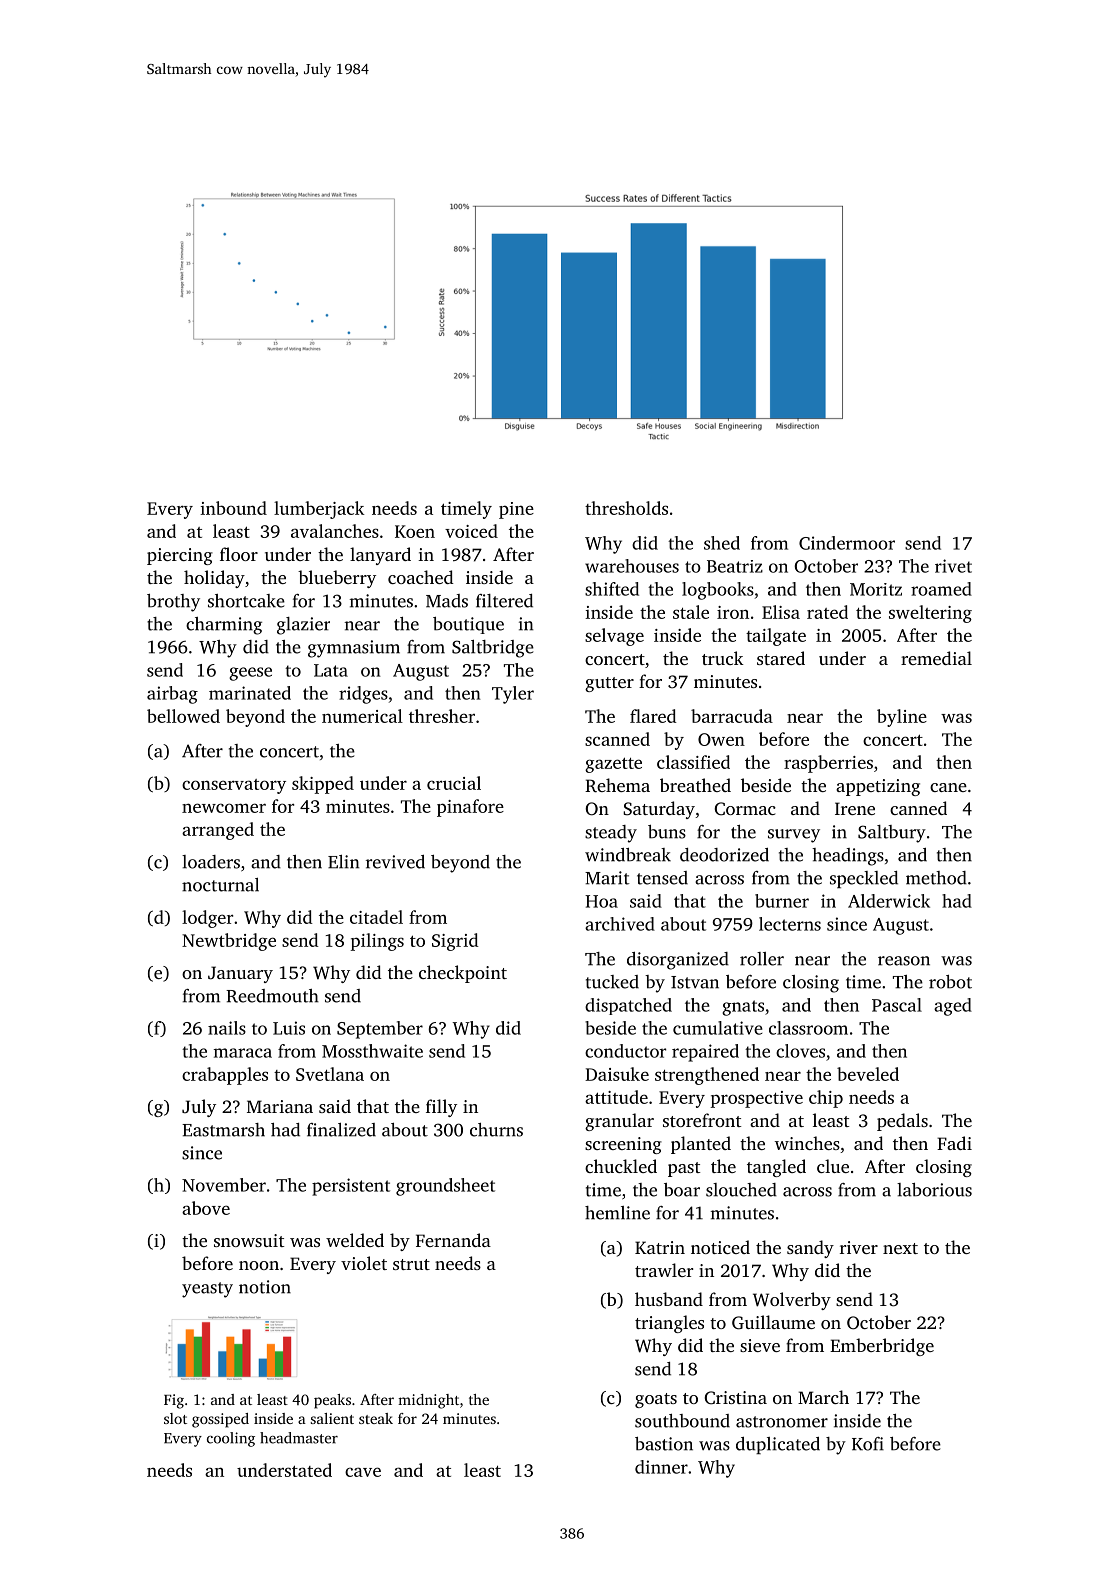 This document has width=1119, height=1583. What do you see at coordinates (455, 942) in the document?
I see `Sigrid` at bounding box center [455, 942].
